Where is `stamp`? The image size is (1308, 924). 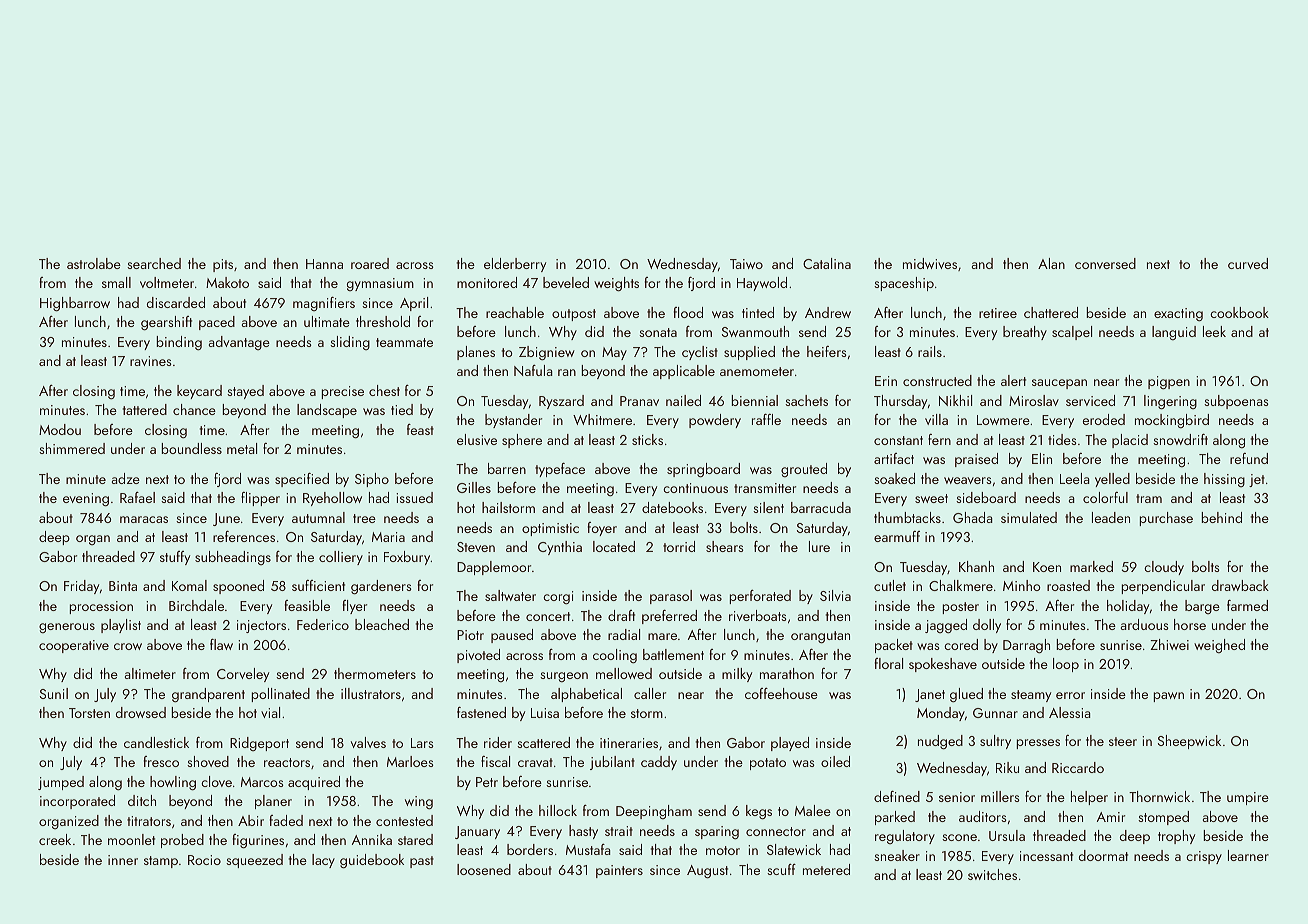
stamp is located at coordinates (161, 862).
